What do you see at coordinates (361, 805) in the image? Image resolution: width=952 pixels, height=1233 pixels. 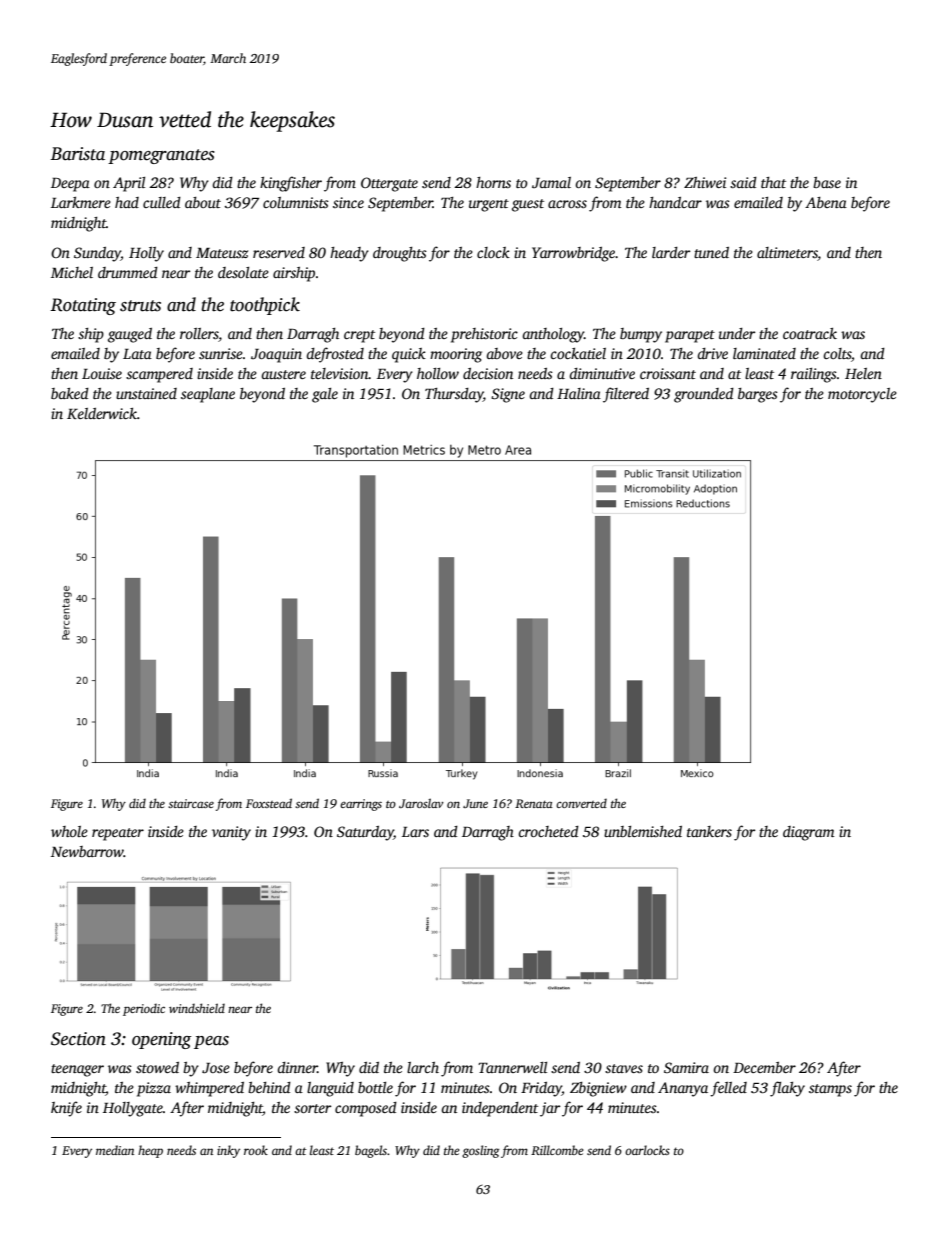 I see `earrings` at bounding box center [361, 805].
